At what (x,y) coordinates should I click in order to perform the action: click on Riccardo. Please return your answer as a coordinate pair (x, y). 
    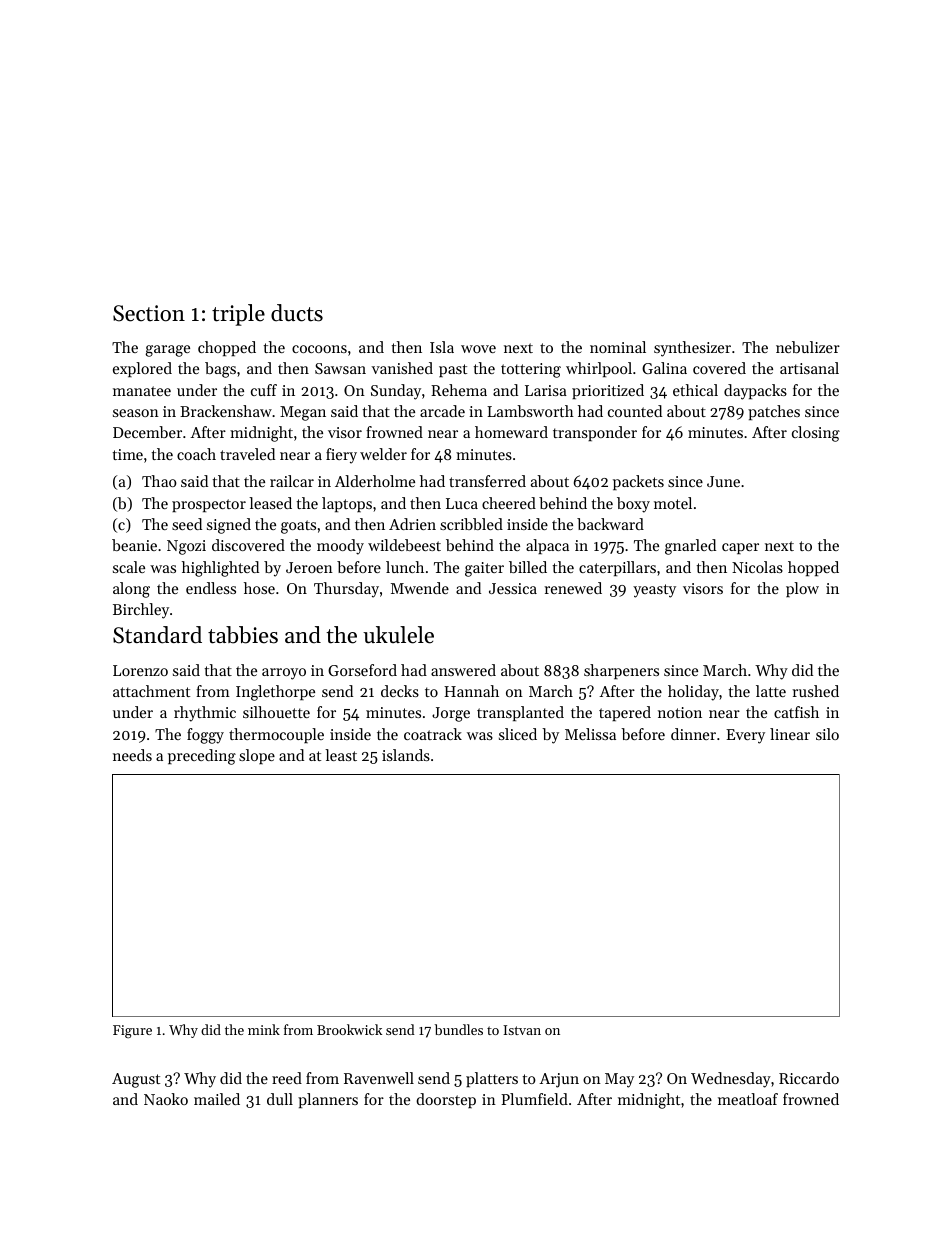
    Looking at the image, I should click on (809, 1078).
